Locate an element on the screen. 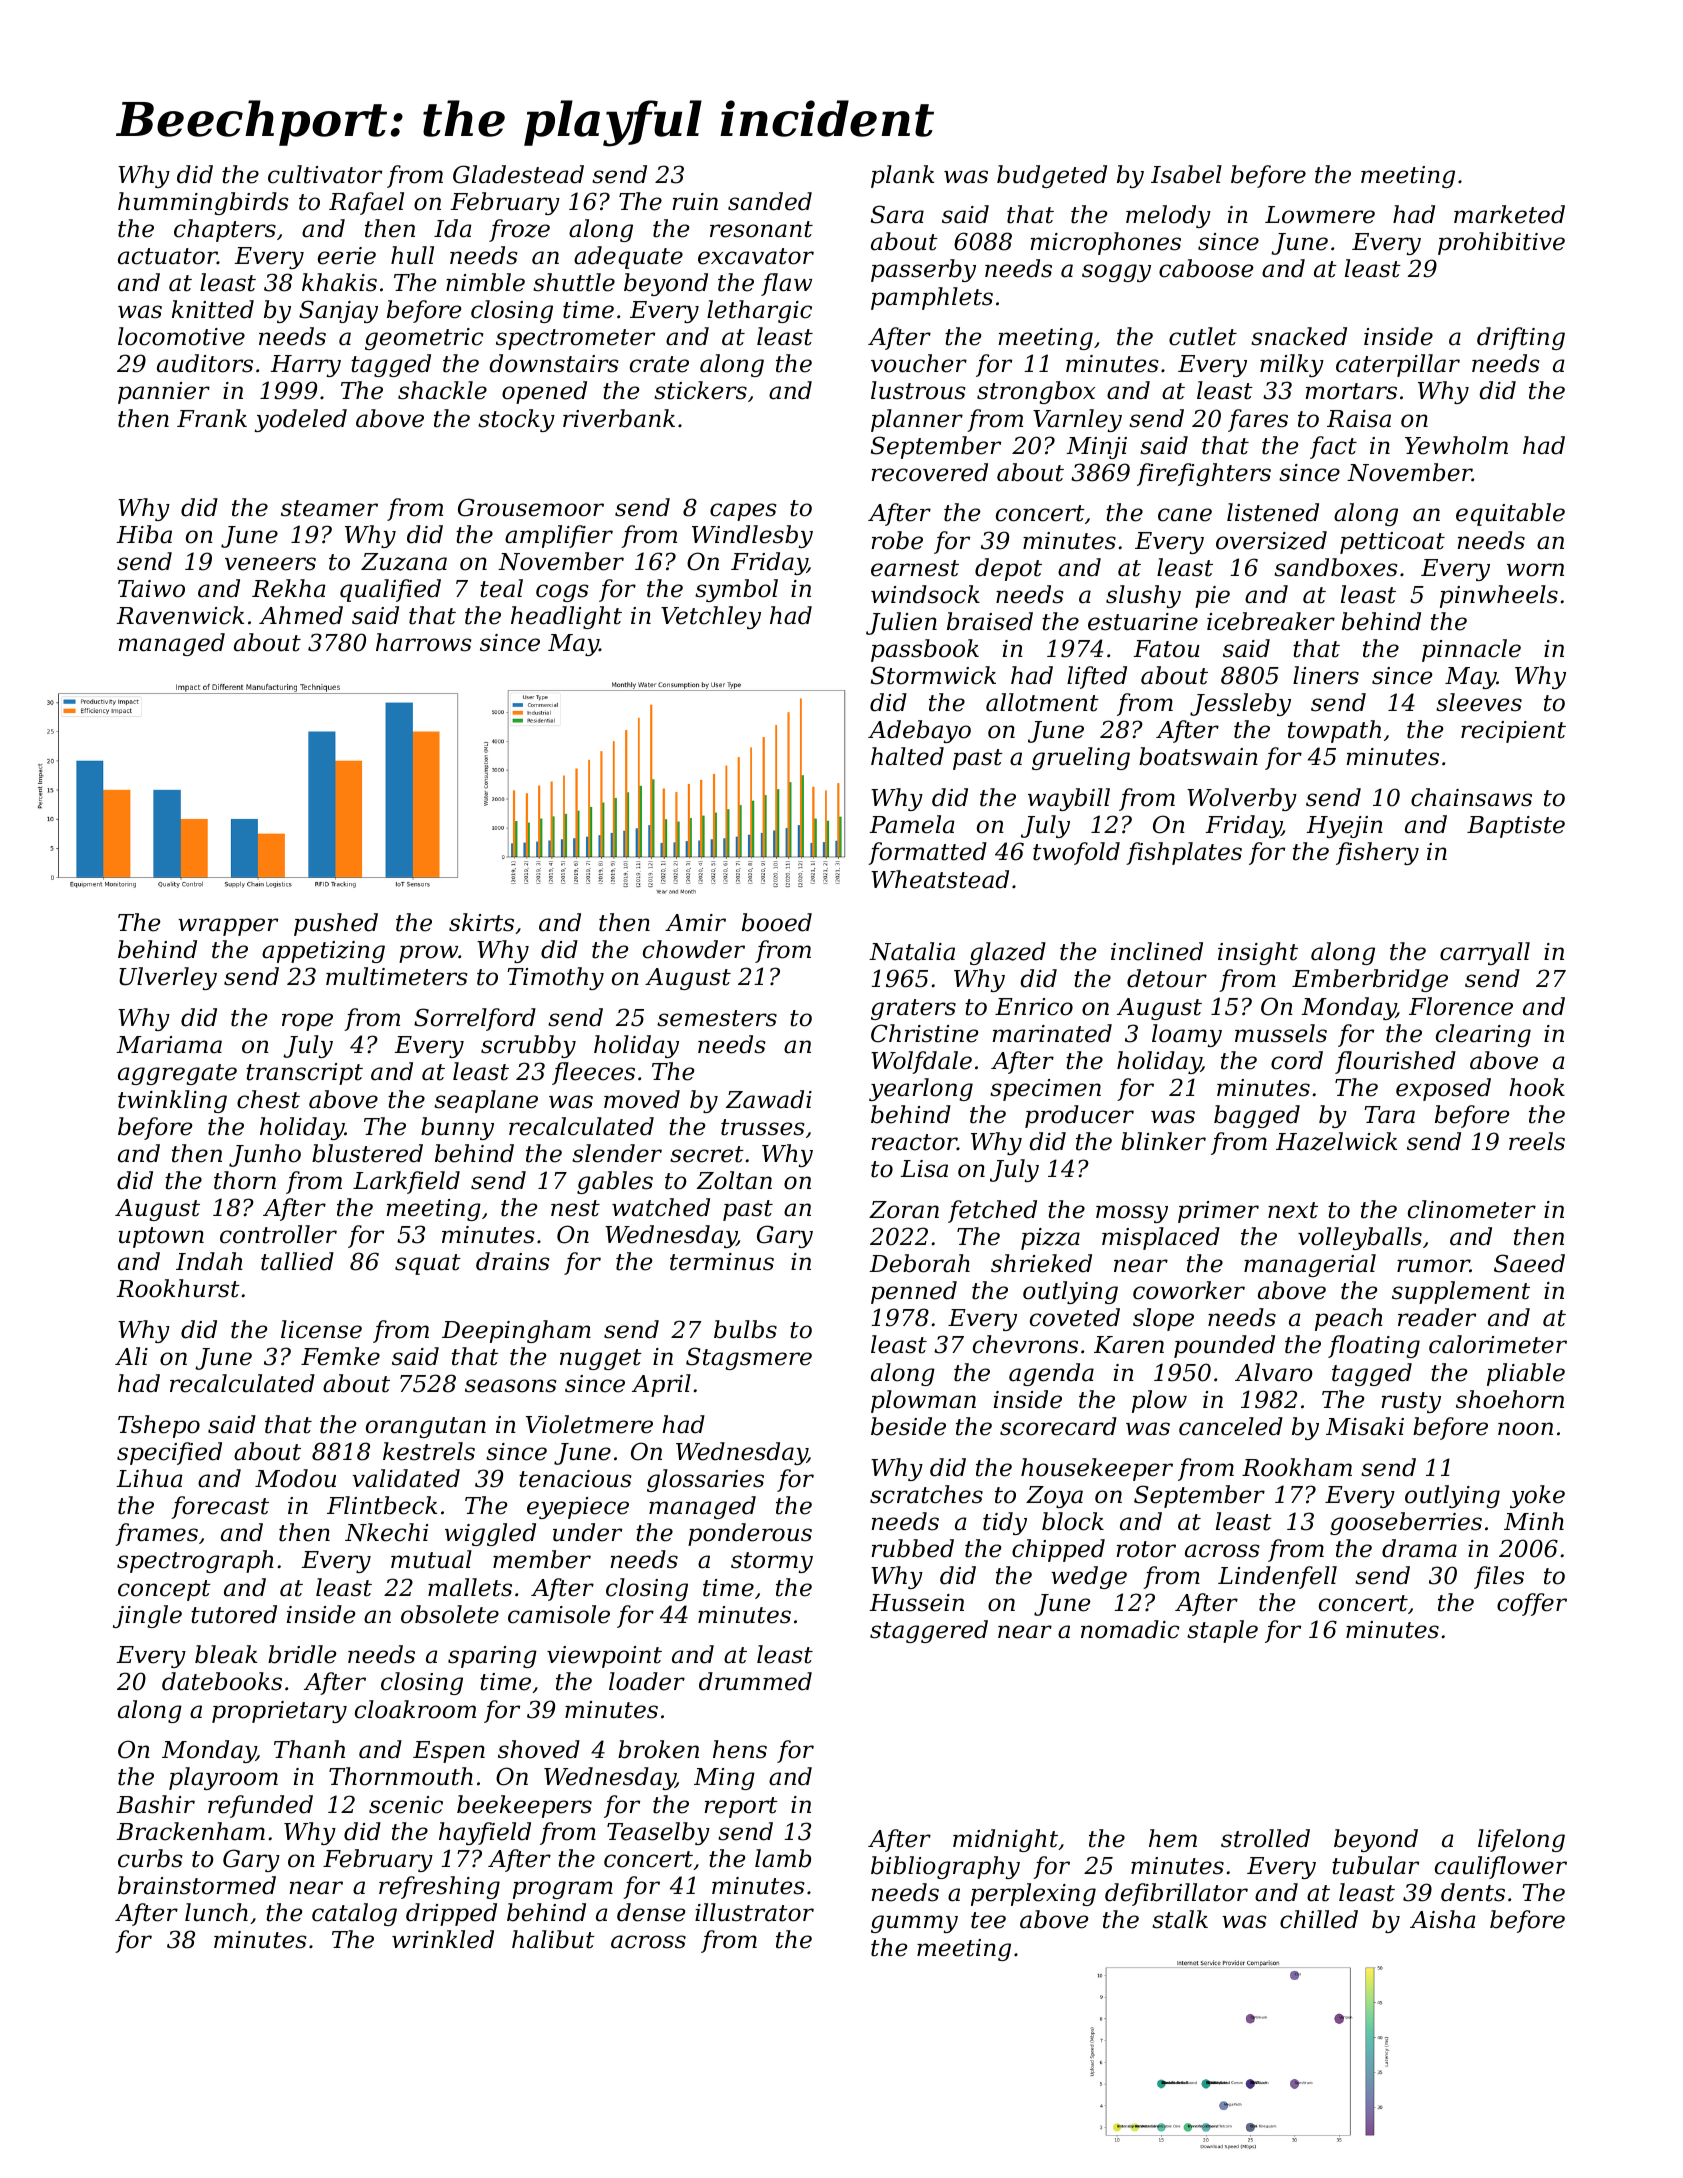 The height and width of the screenshot is (2178, 1683). Aisha is located at coordinates (1443, 1919).
